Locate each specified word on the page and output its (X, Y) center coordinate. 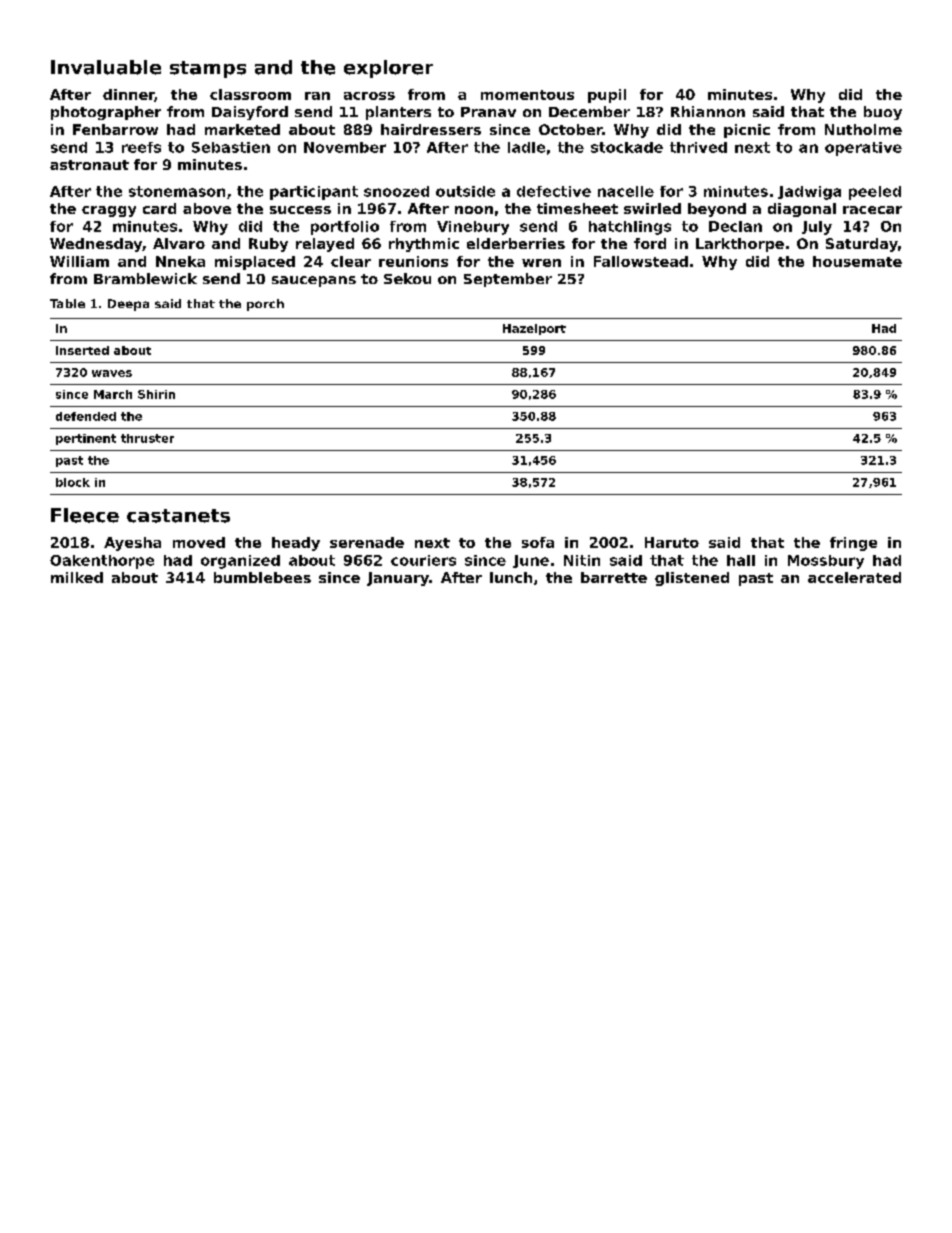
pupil (607, 96)
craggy (109, 211)
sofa (538, 542)
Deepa (128, 305)
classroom (250, 94)
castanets (178, 516)
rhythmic (424, 245)
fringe (853, 544)
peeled (875, 193)
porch (265, 305)
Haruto (672, 542)
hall (741, 560)
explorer (388, 69)
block (73, 482)
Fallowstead (641, 261)
